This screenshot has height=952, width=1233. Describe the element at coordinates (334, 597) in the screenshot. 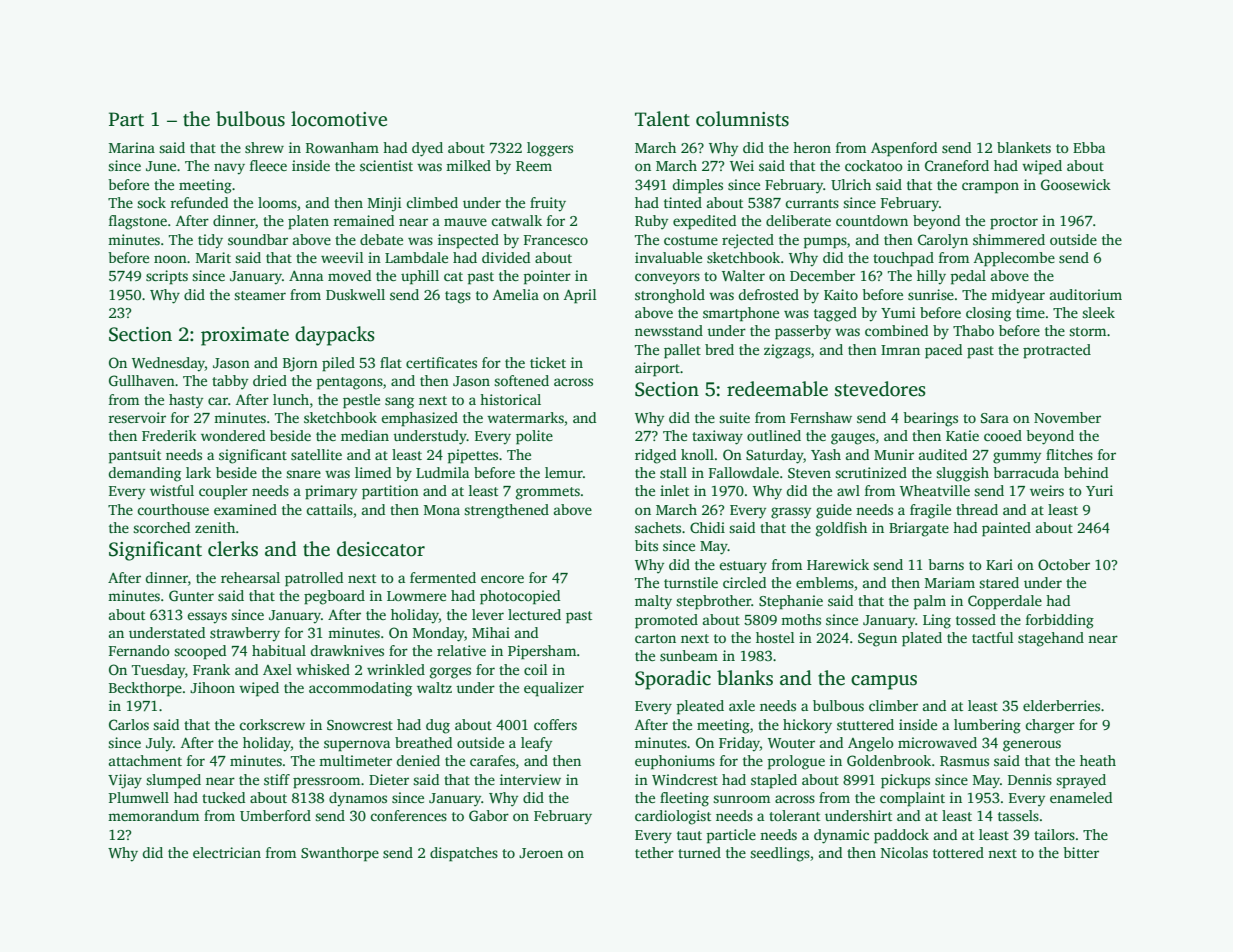

I see `pegboard` at that location.
